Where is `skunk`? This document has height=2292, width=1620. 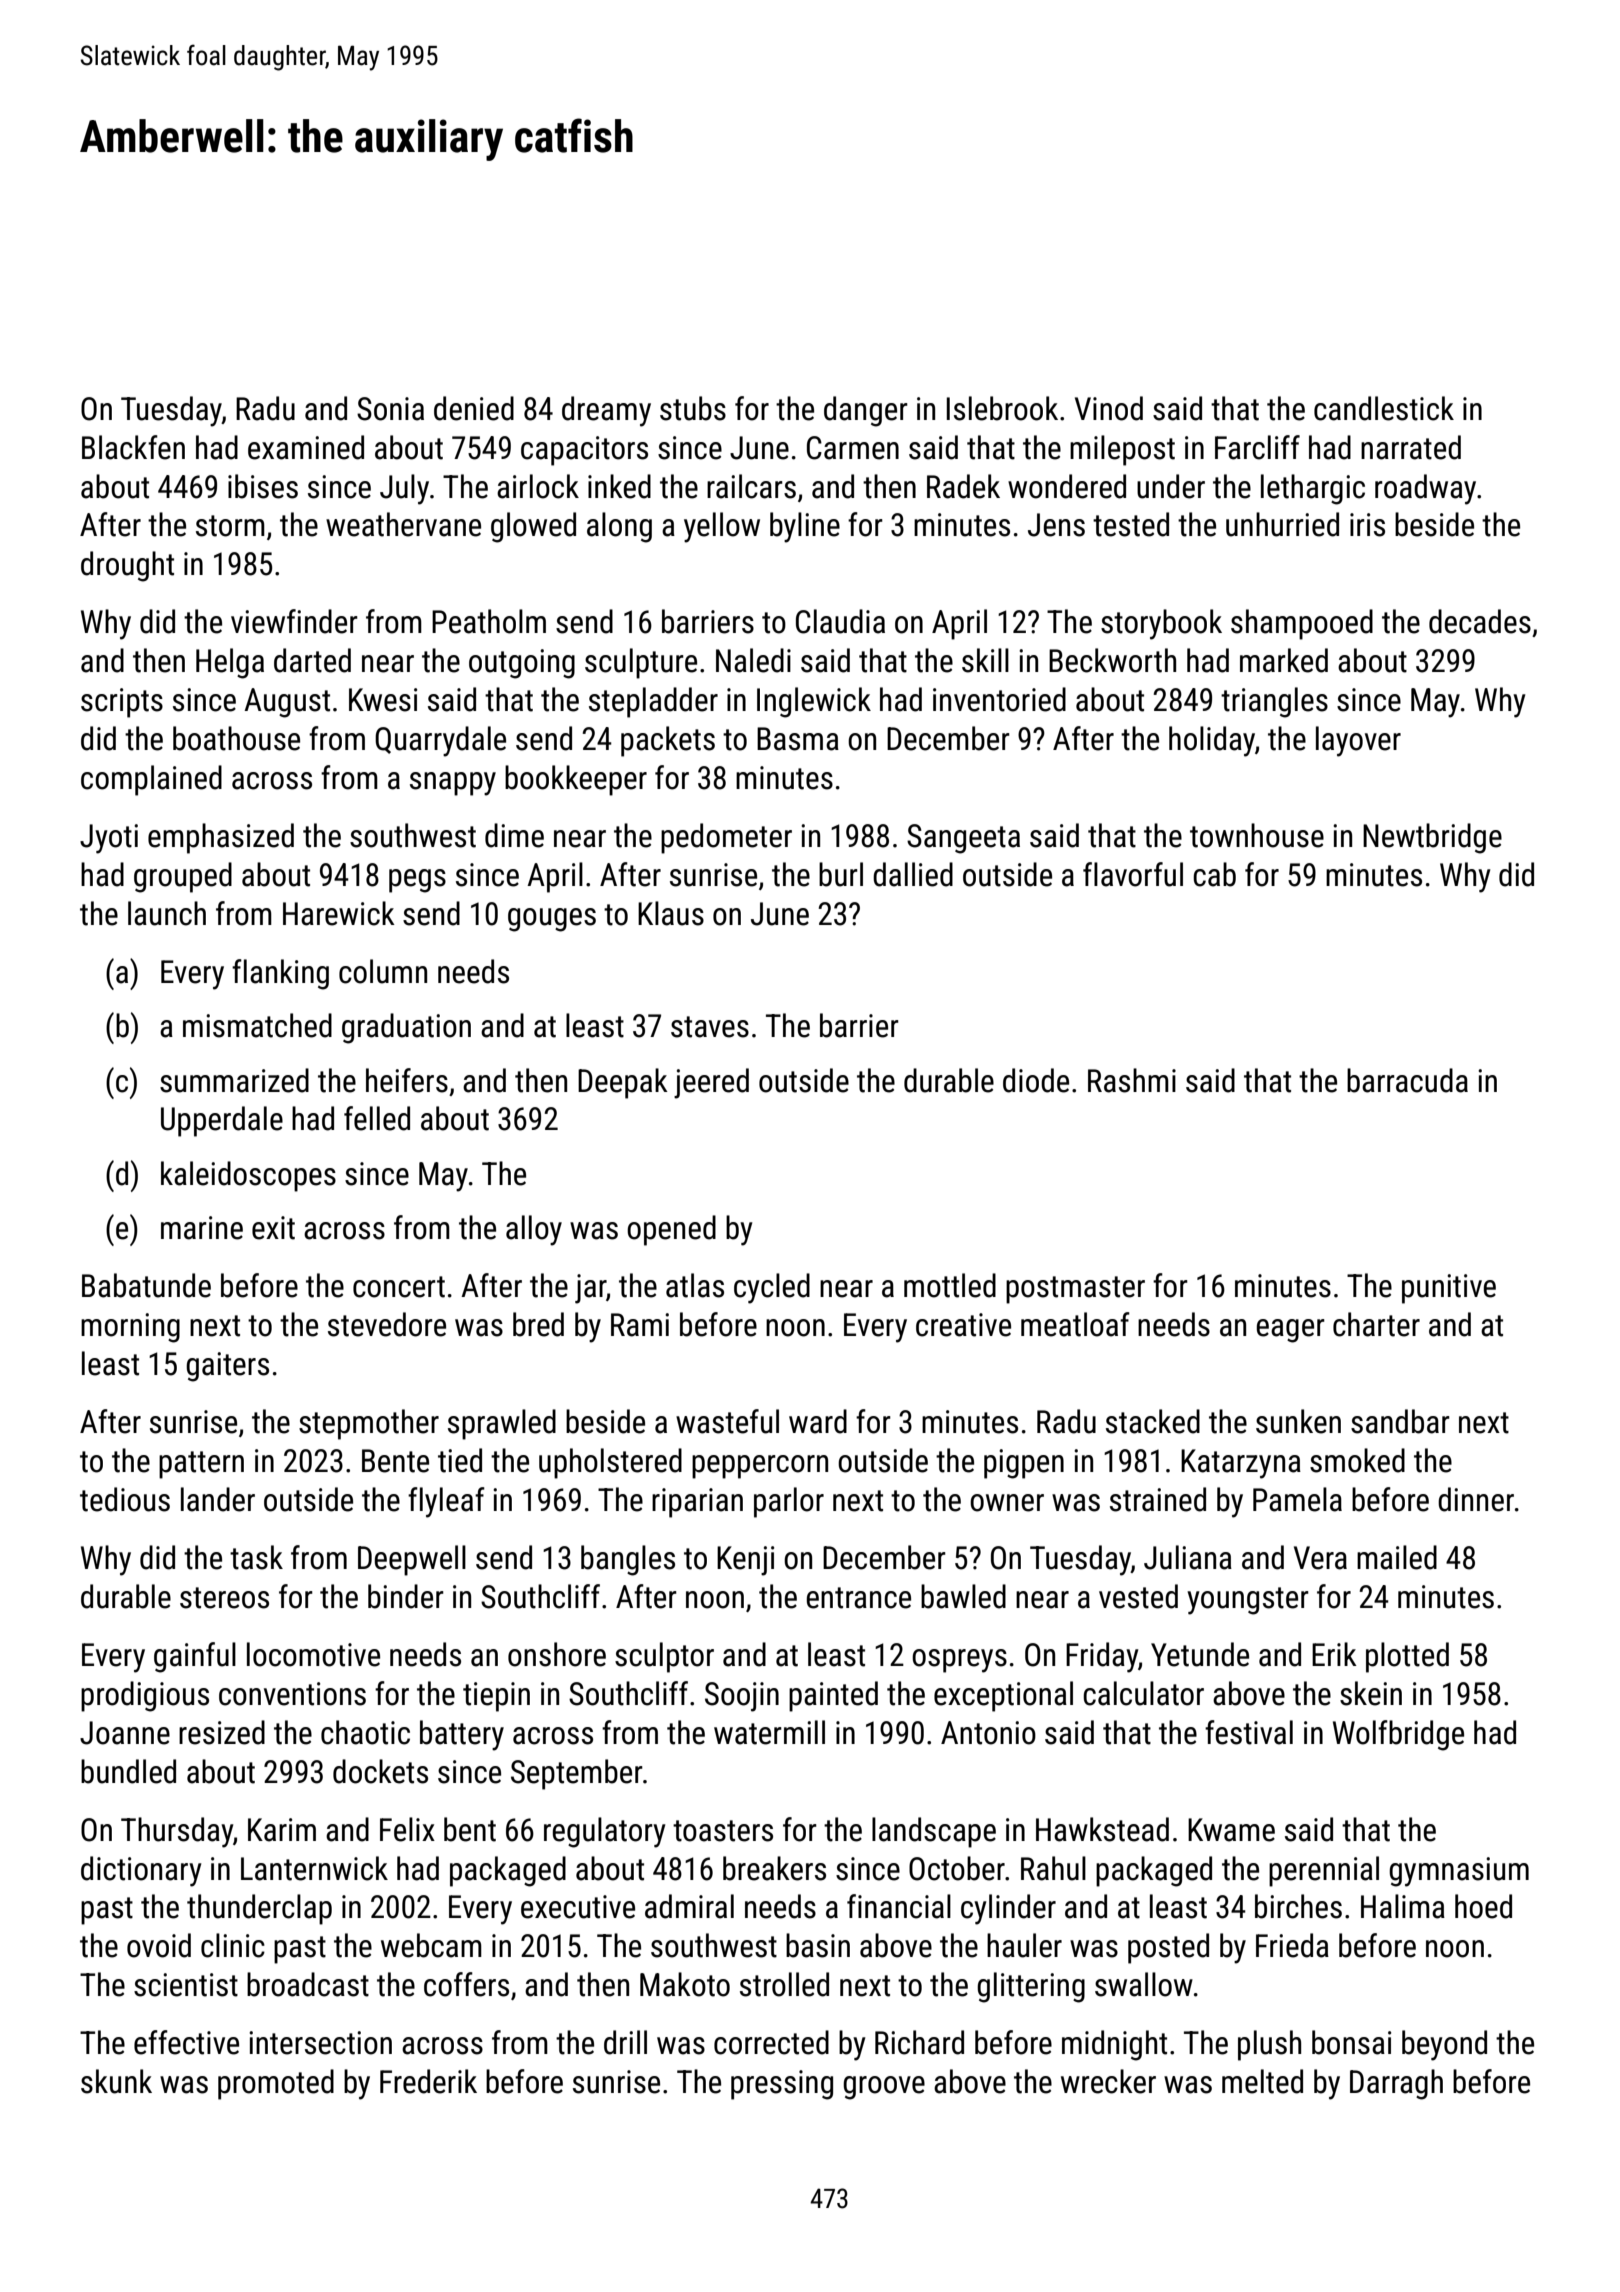 skunk is located at coordinates (116, 2081).
